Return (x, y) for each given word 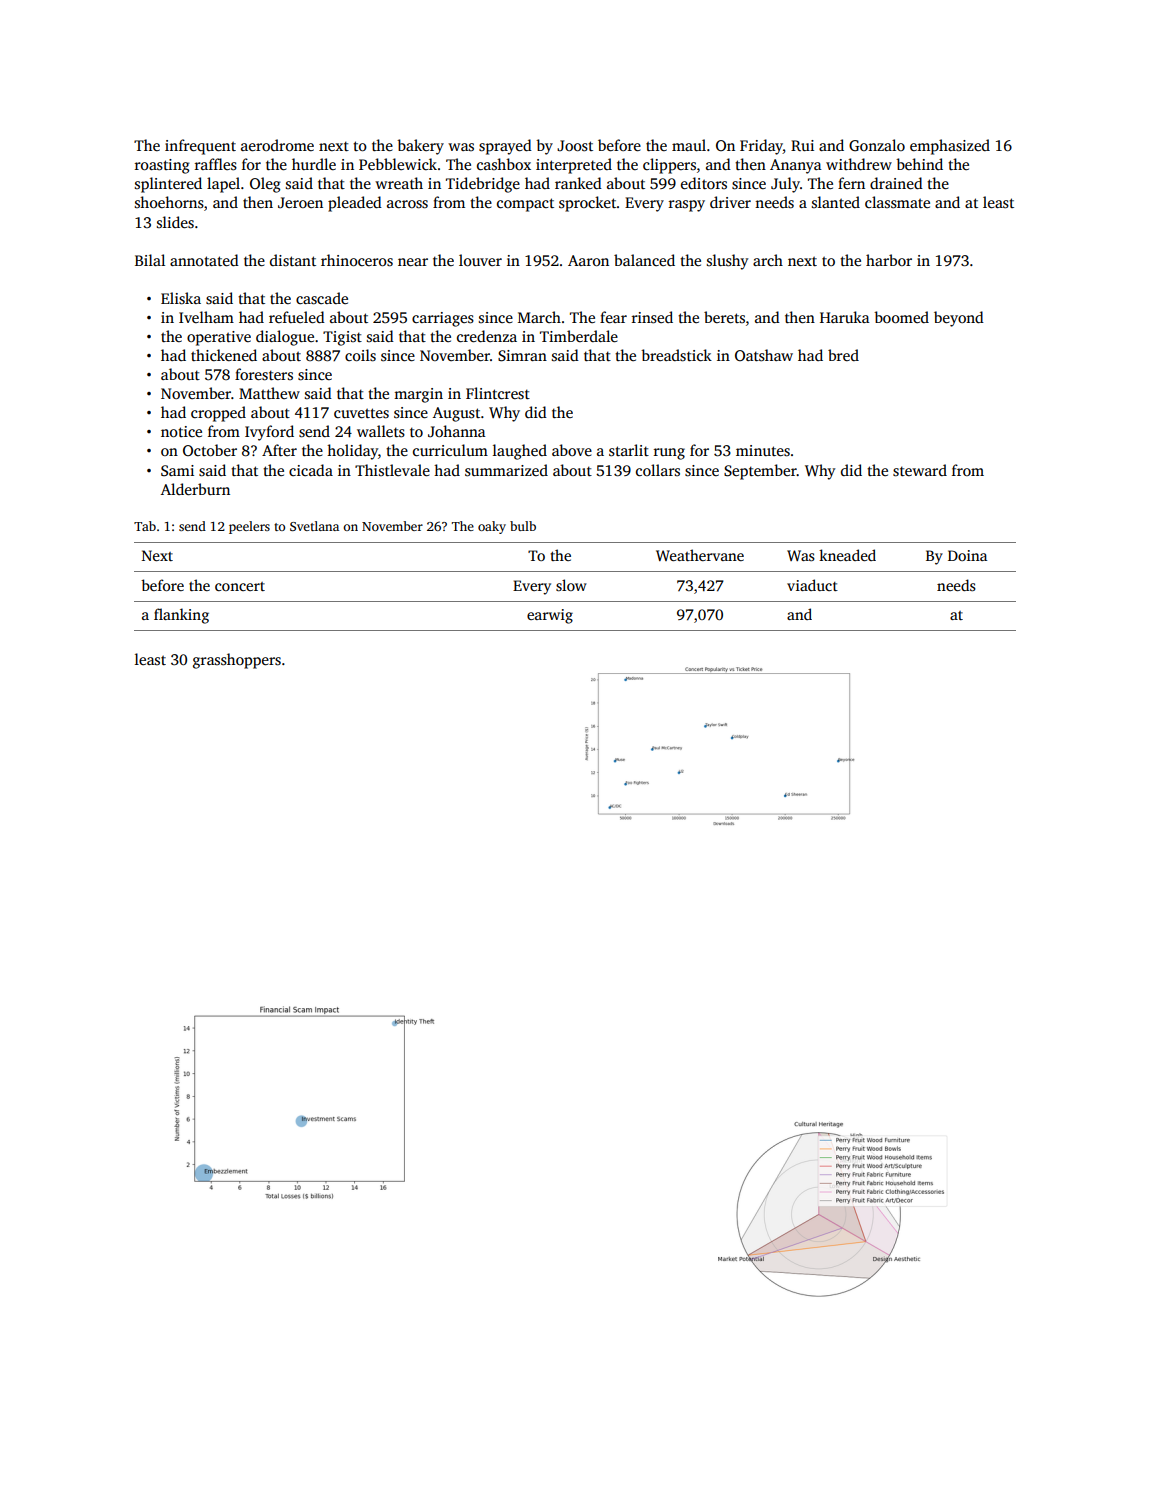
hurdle (314, 164)
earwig (550, 616)
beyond (959, 319)
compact (525, 205)
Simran (522, 356)
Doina (967, 555)
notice (181, 431)
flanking (181, 616)
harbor (889, 260)
